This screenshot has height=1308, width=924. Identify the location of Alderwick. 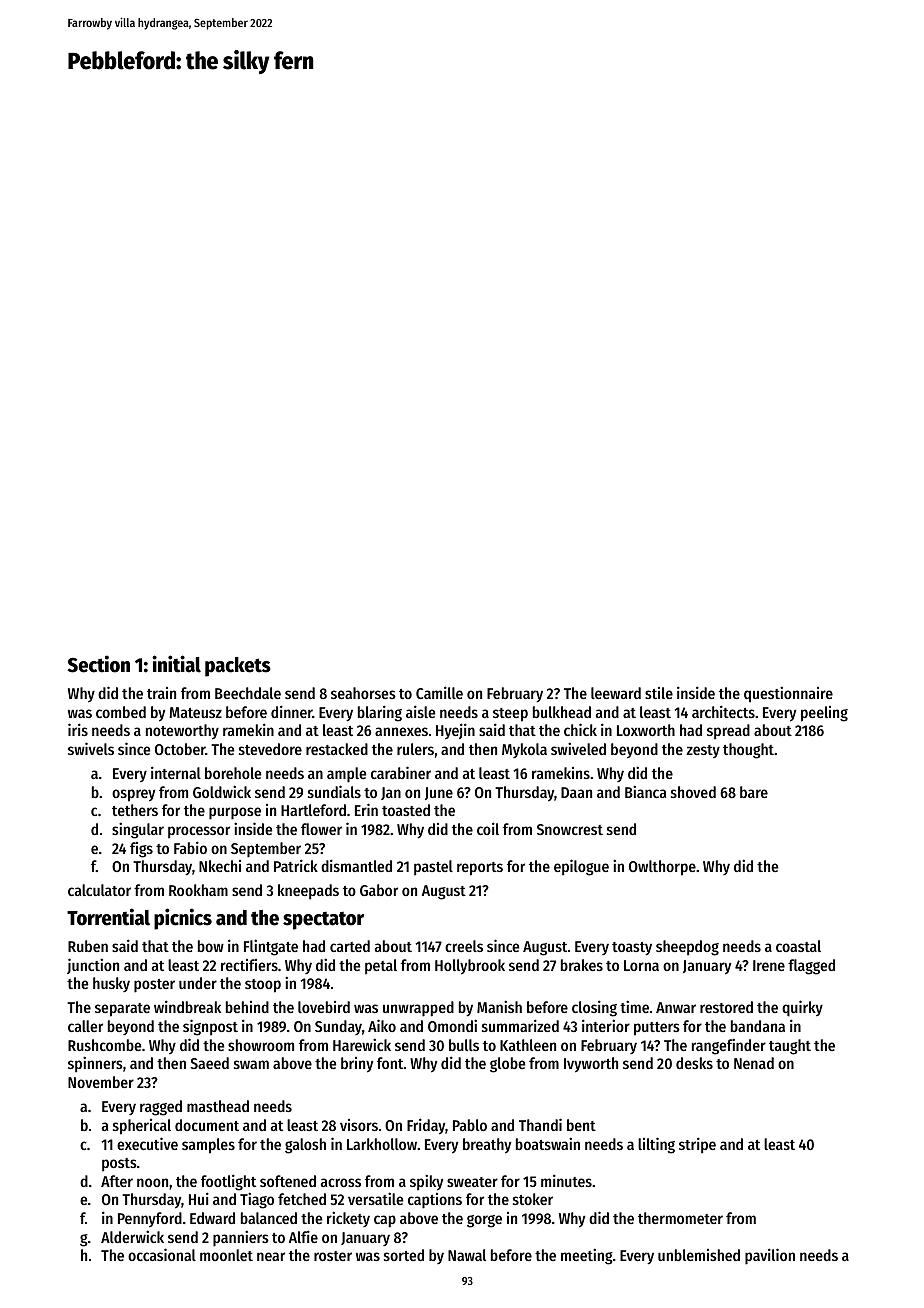
(132, 1236).
